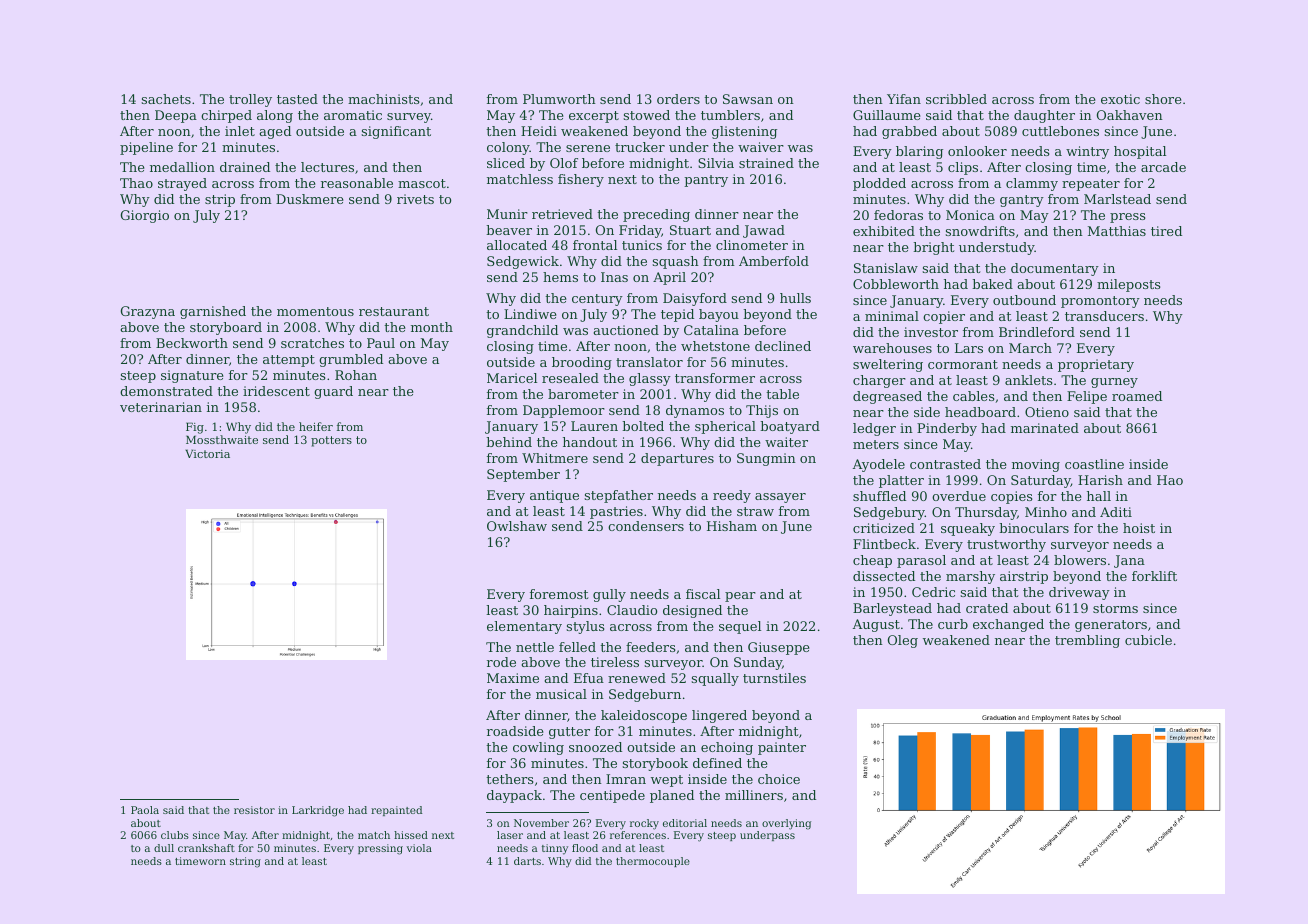 This page has width=1308, height=924. What do you see at coordinates (524, 627) in the page?
I see `elementary` at bounding box center [524, 627].
